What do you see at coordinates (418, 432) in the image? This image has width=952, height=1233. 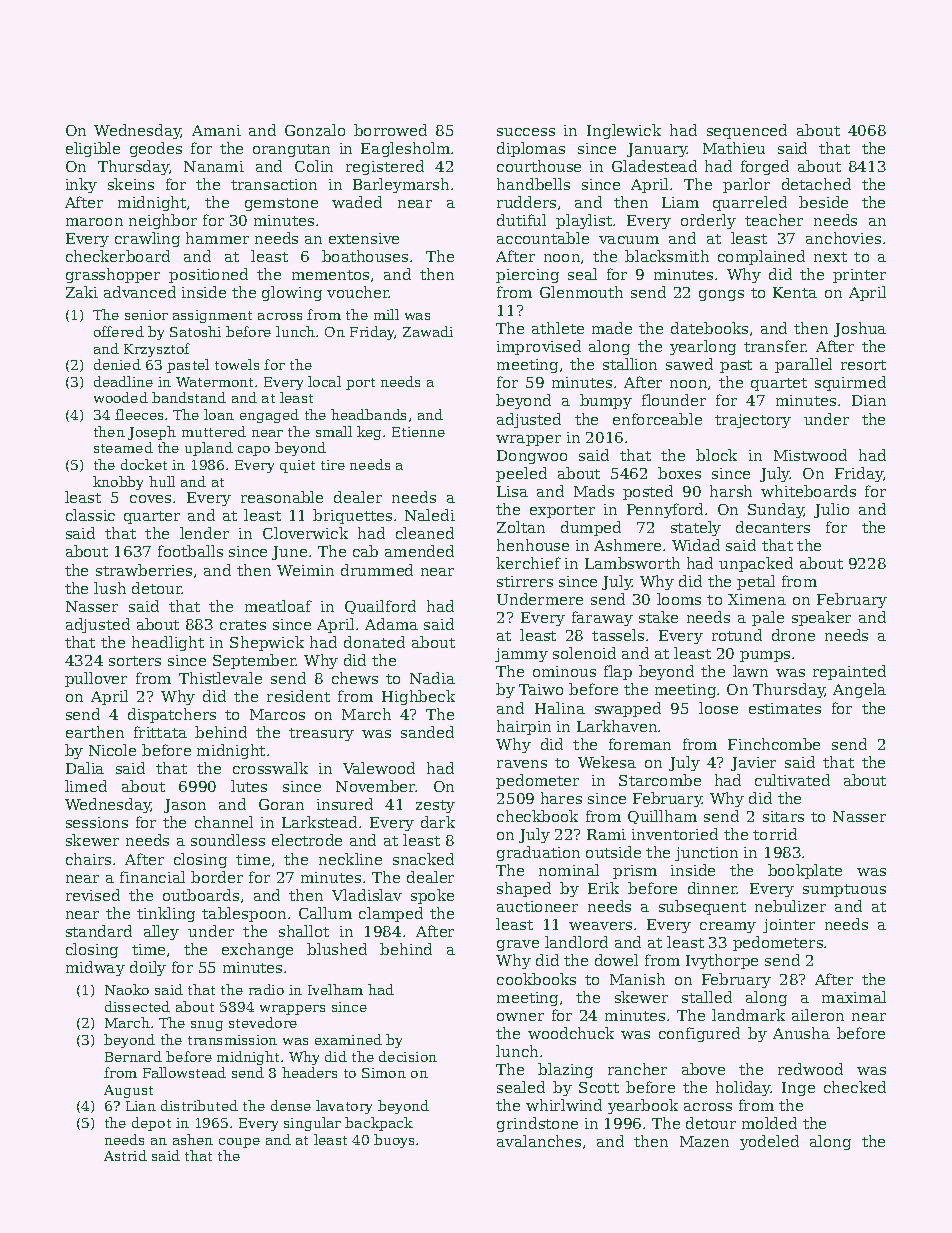 I see `Etienne` at bounding box center [418, 432].
